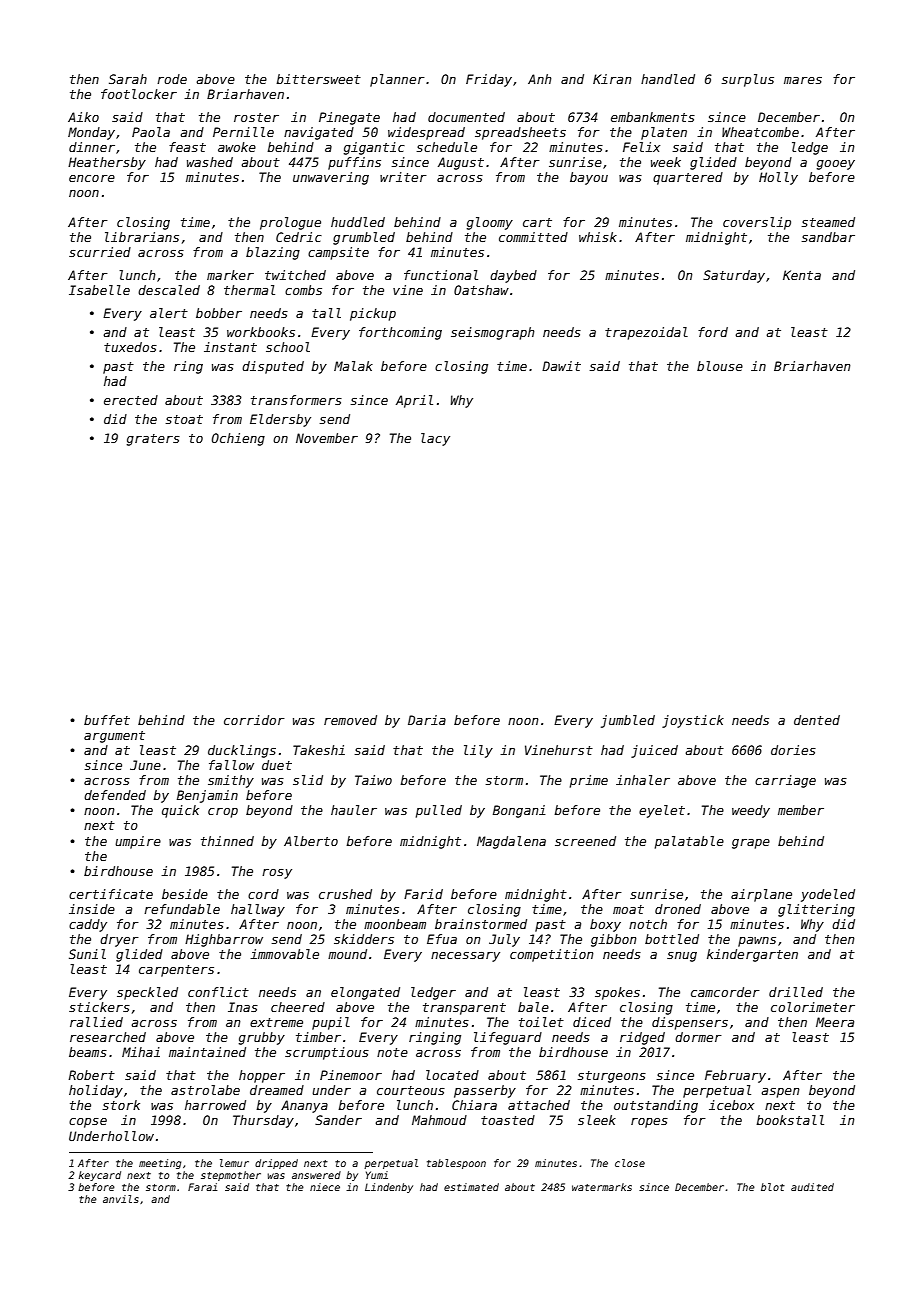 The height and width of the screenshot is (1308, 924). Describe the element at coordinates (760, 132) in the screenshot. I see `Wheatcombe` at that location.
